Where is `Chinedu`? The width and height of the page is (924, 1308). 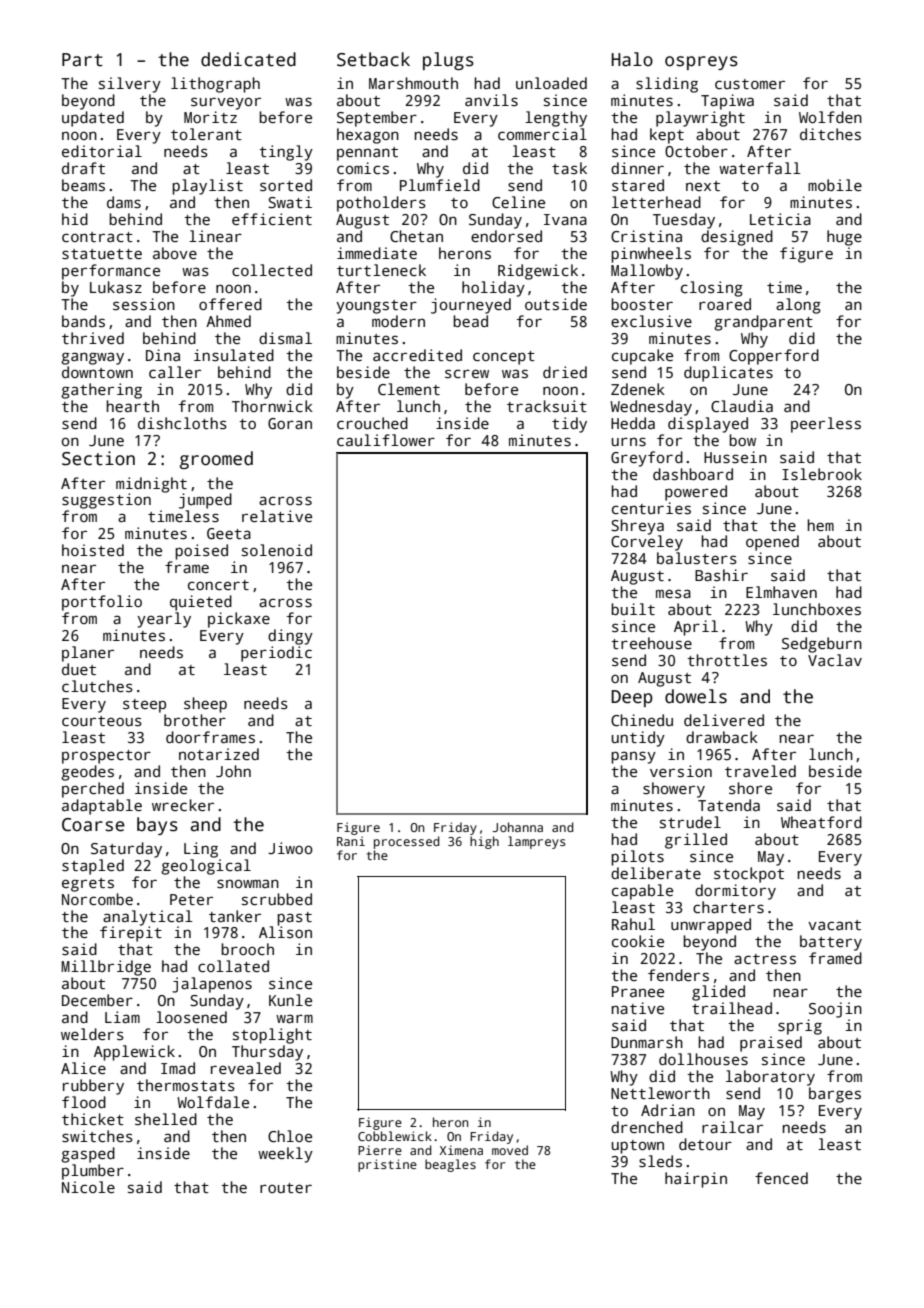
Chinedu is located at coordinates (642, 720).
